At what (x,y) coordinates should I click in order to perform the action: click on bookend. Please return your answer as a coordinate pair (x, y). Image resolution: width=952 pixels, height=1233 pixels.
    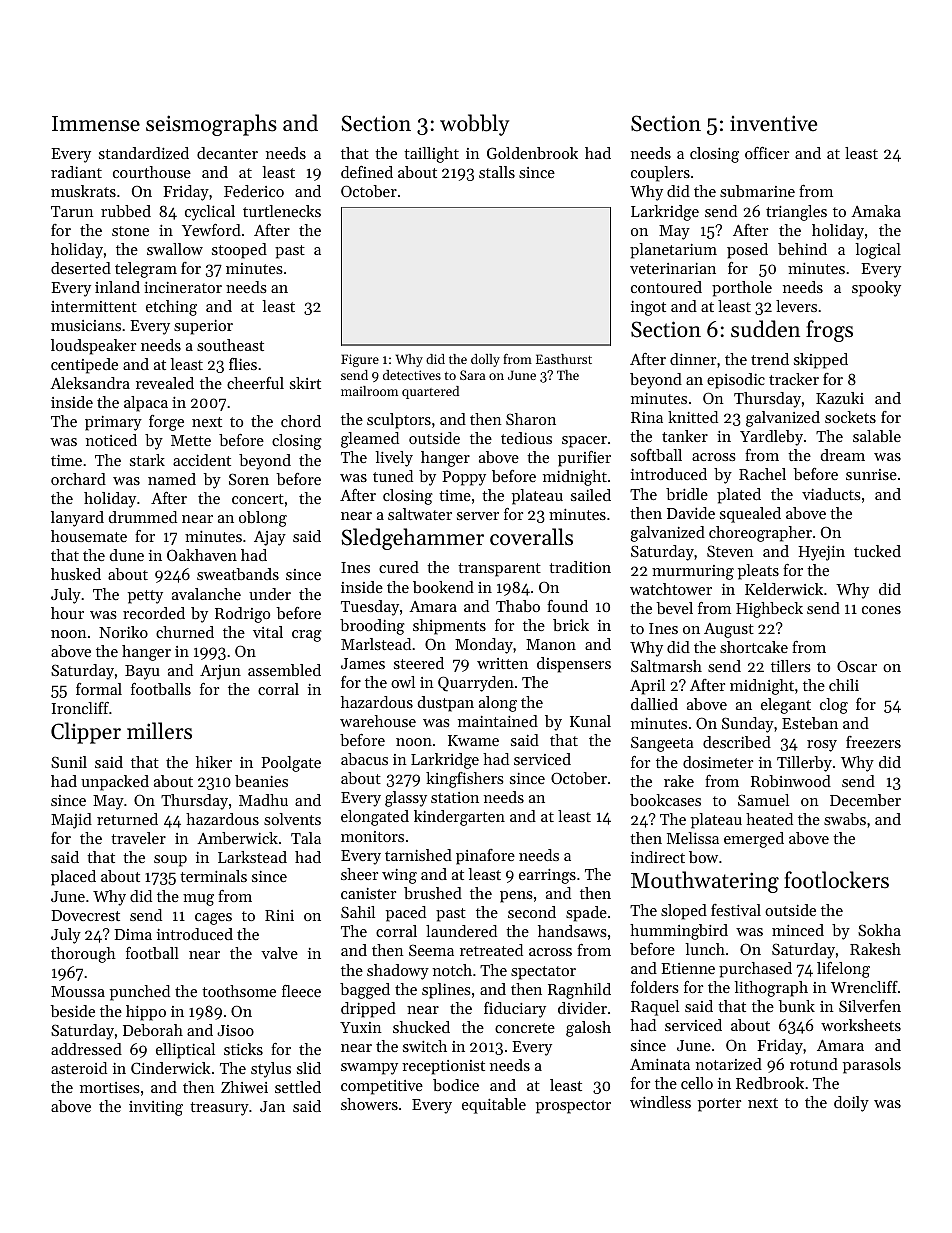
    Looking at the image, I should click on (443, 587).
